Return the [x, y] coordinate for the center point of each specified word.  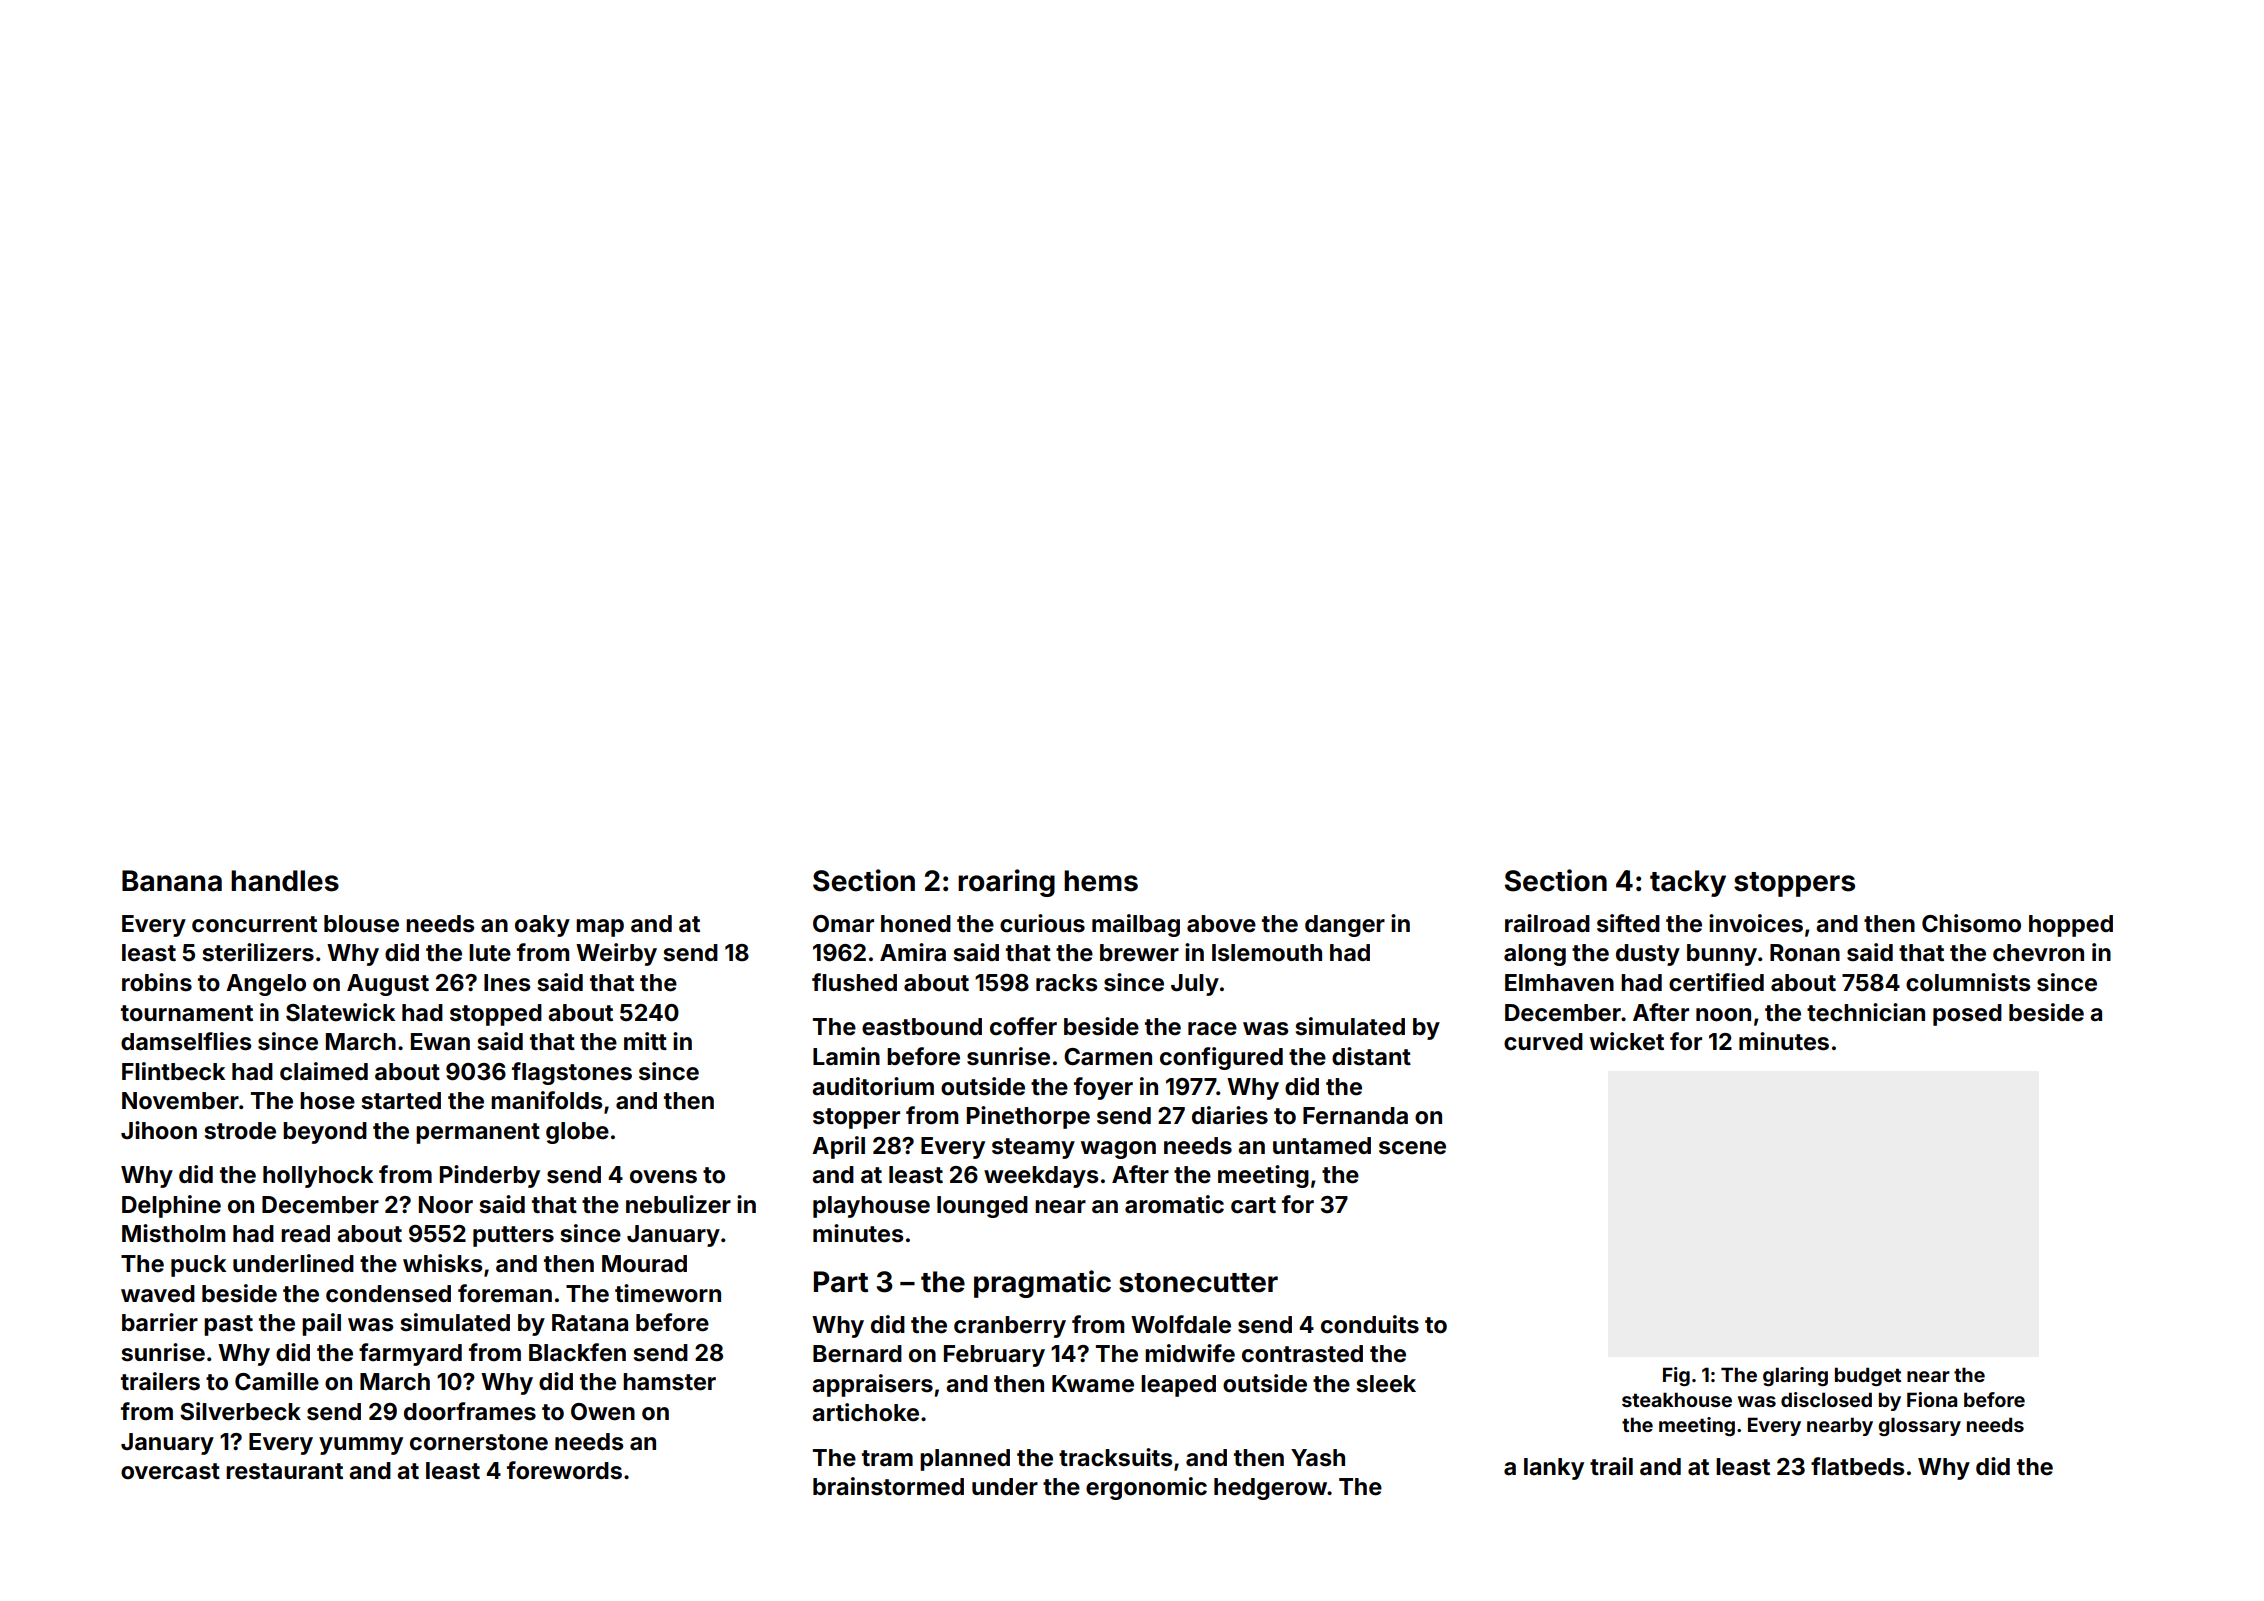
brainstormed [888, 1486]
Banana [172, 881]
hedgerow [1270, 1489]
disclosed [1826, 1399]
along [1535, 955]
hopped [2071, 926]
